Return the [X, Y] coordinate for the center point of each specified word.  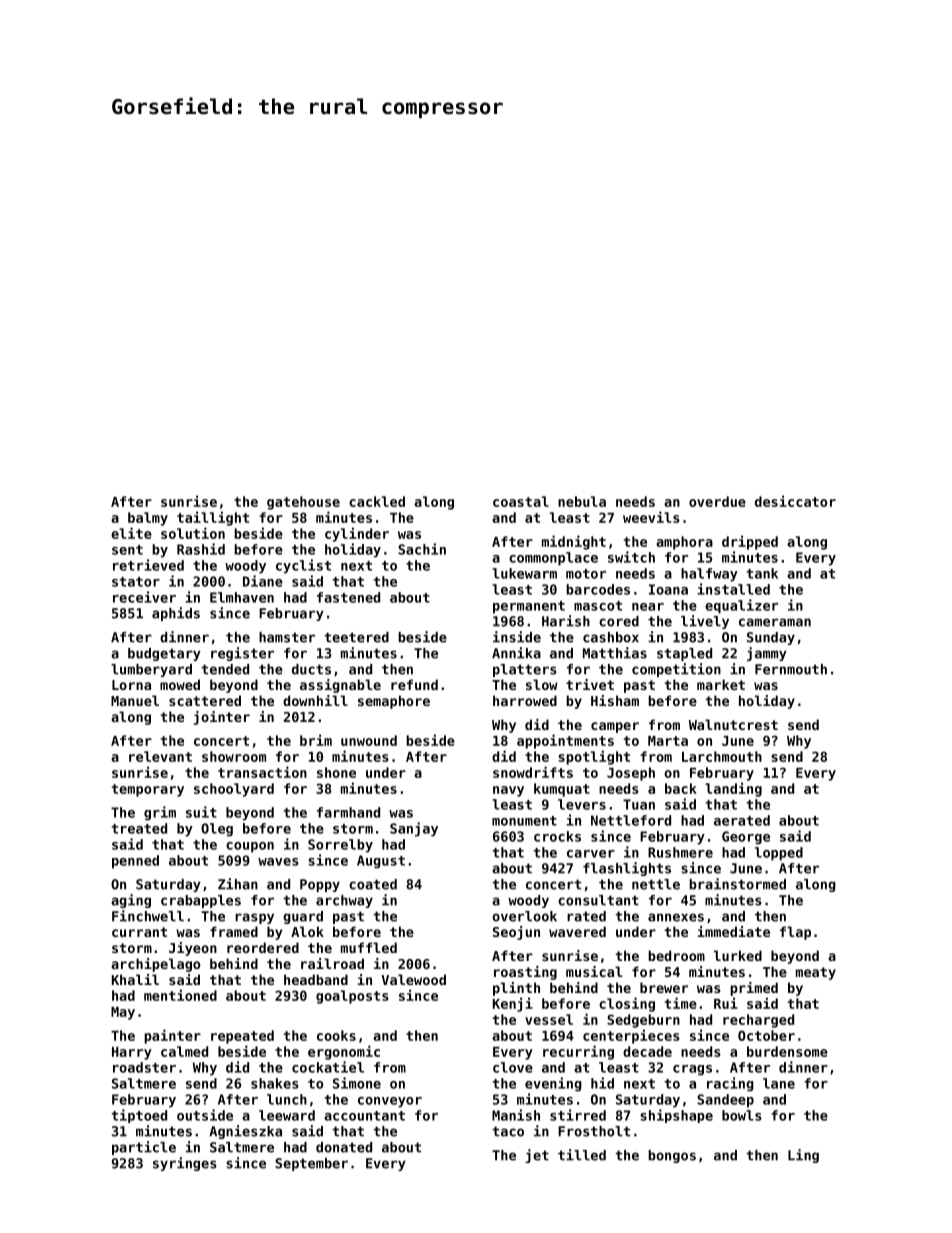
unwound [369, 740]
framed [234, 931]
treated [139, 828]
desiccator [795, 501]
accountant [364, 1116]
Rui [726, 1003]
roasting [525, 973]
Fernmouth [791, 669]
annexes [676, 917]
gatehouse [303, 503]
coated [373, 884]
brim [316, 740]
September [311, 1164]
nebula [582, 501]
